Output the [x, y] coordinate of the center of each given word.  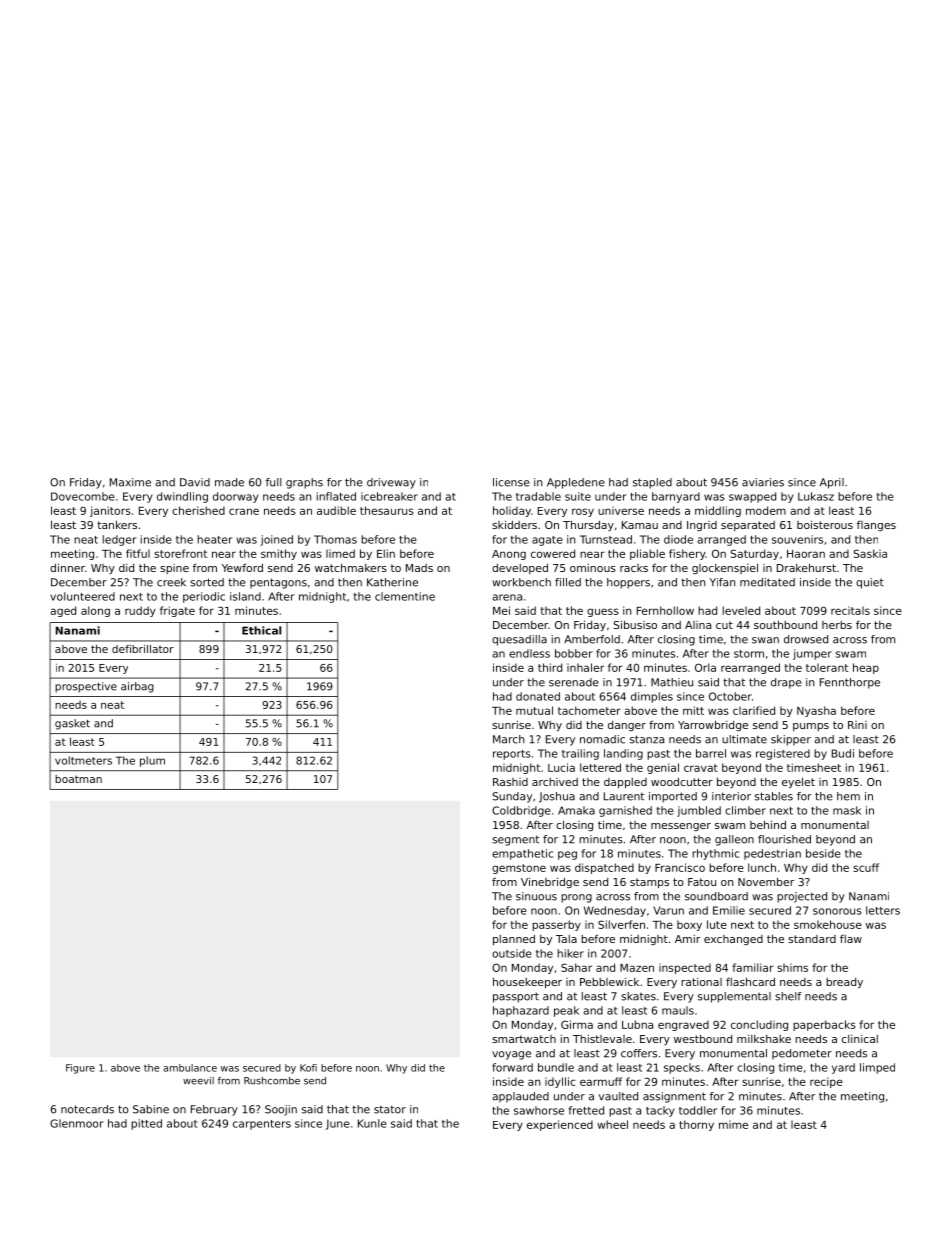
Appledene [576, 483]
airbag [137, 687]
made [229, 482]
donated [538, 696]
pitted [146, 1124]
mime [733, 1124]
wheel [612, 1124]
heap [866, 668]
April [832, 483]
